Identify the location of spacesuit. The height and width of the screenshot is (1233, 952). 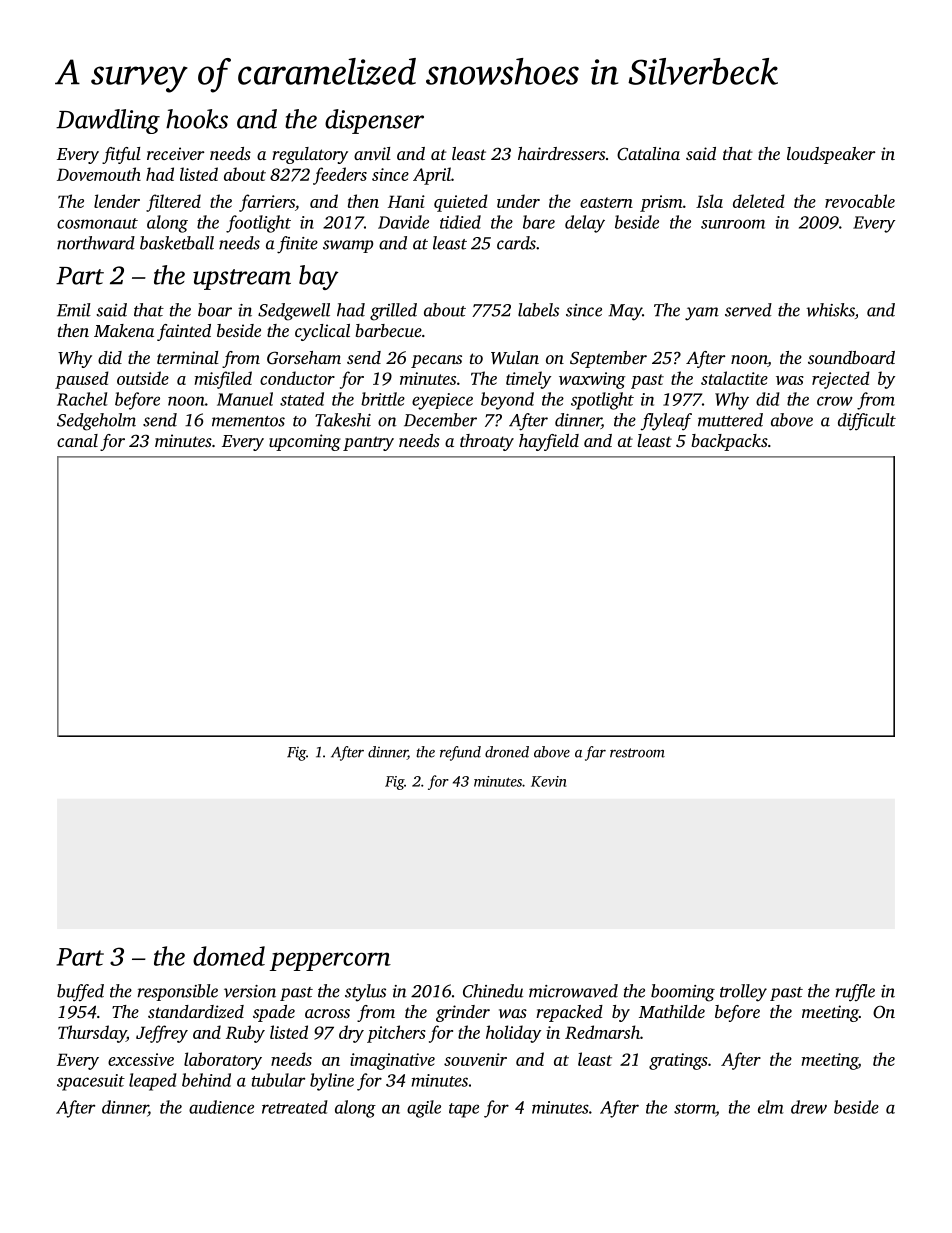
(91, 1082).
